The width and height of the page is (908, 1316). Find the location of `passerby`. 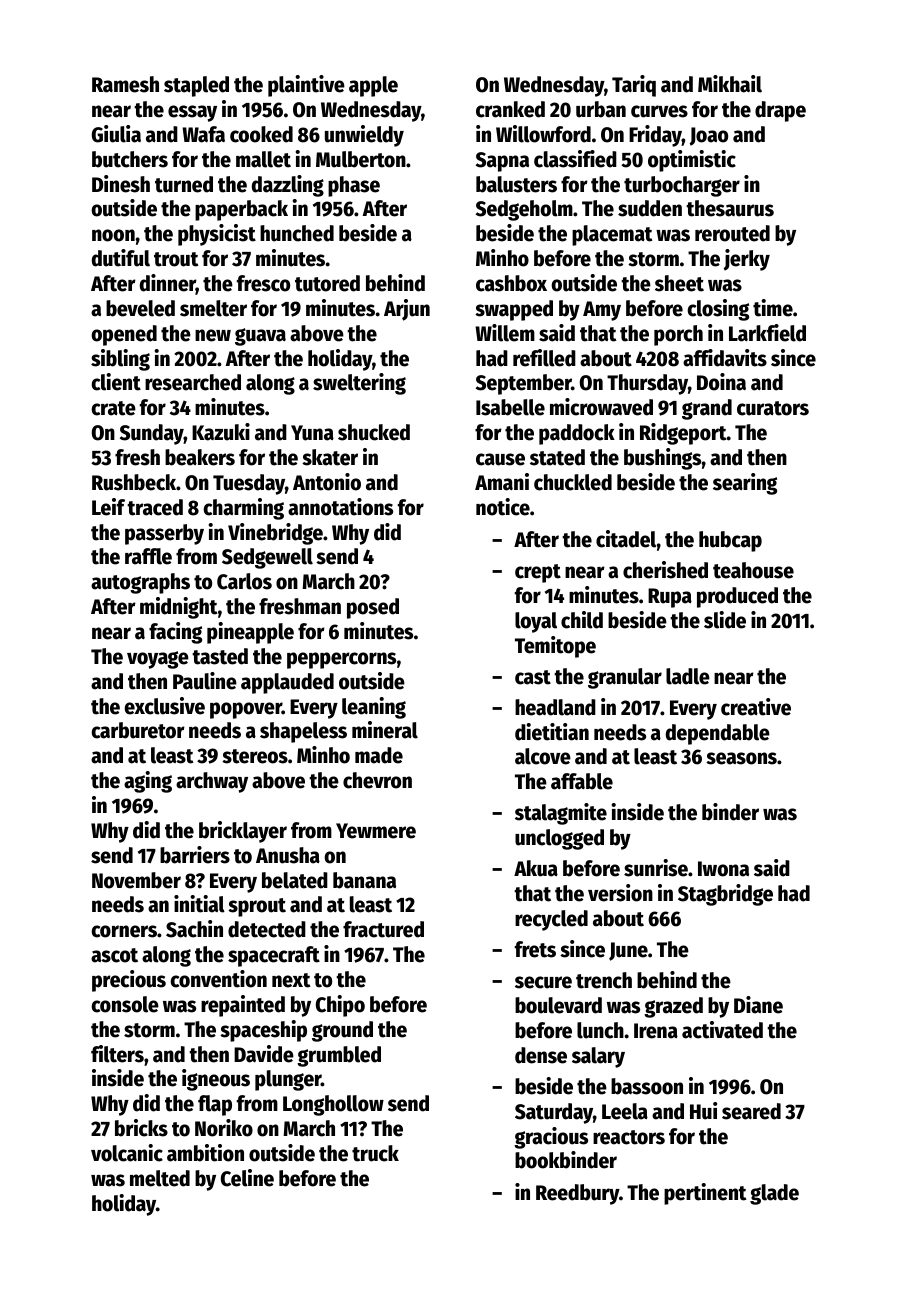

passerby is located at coordinates (164, 534).
